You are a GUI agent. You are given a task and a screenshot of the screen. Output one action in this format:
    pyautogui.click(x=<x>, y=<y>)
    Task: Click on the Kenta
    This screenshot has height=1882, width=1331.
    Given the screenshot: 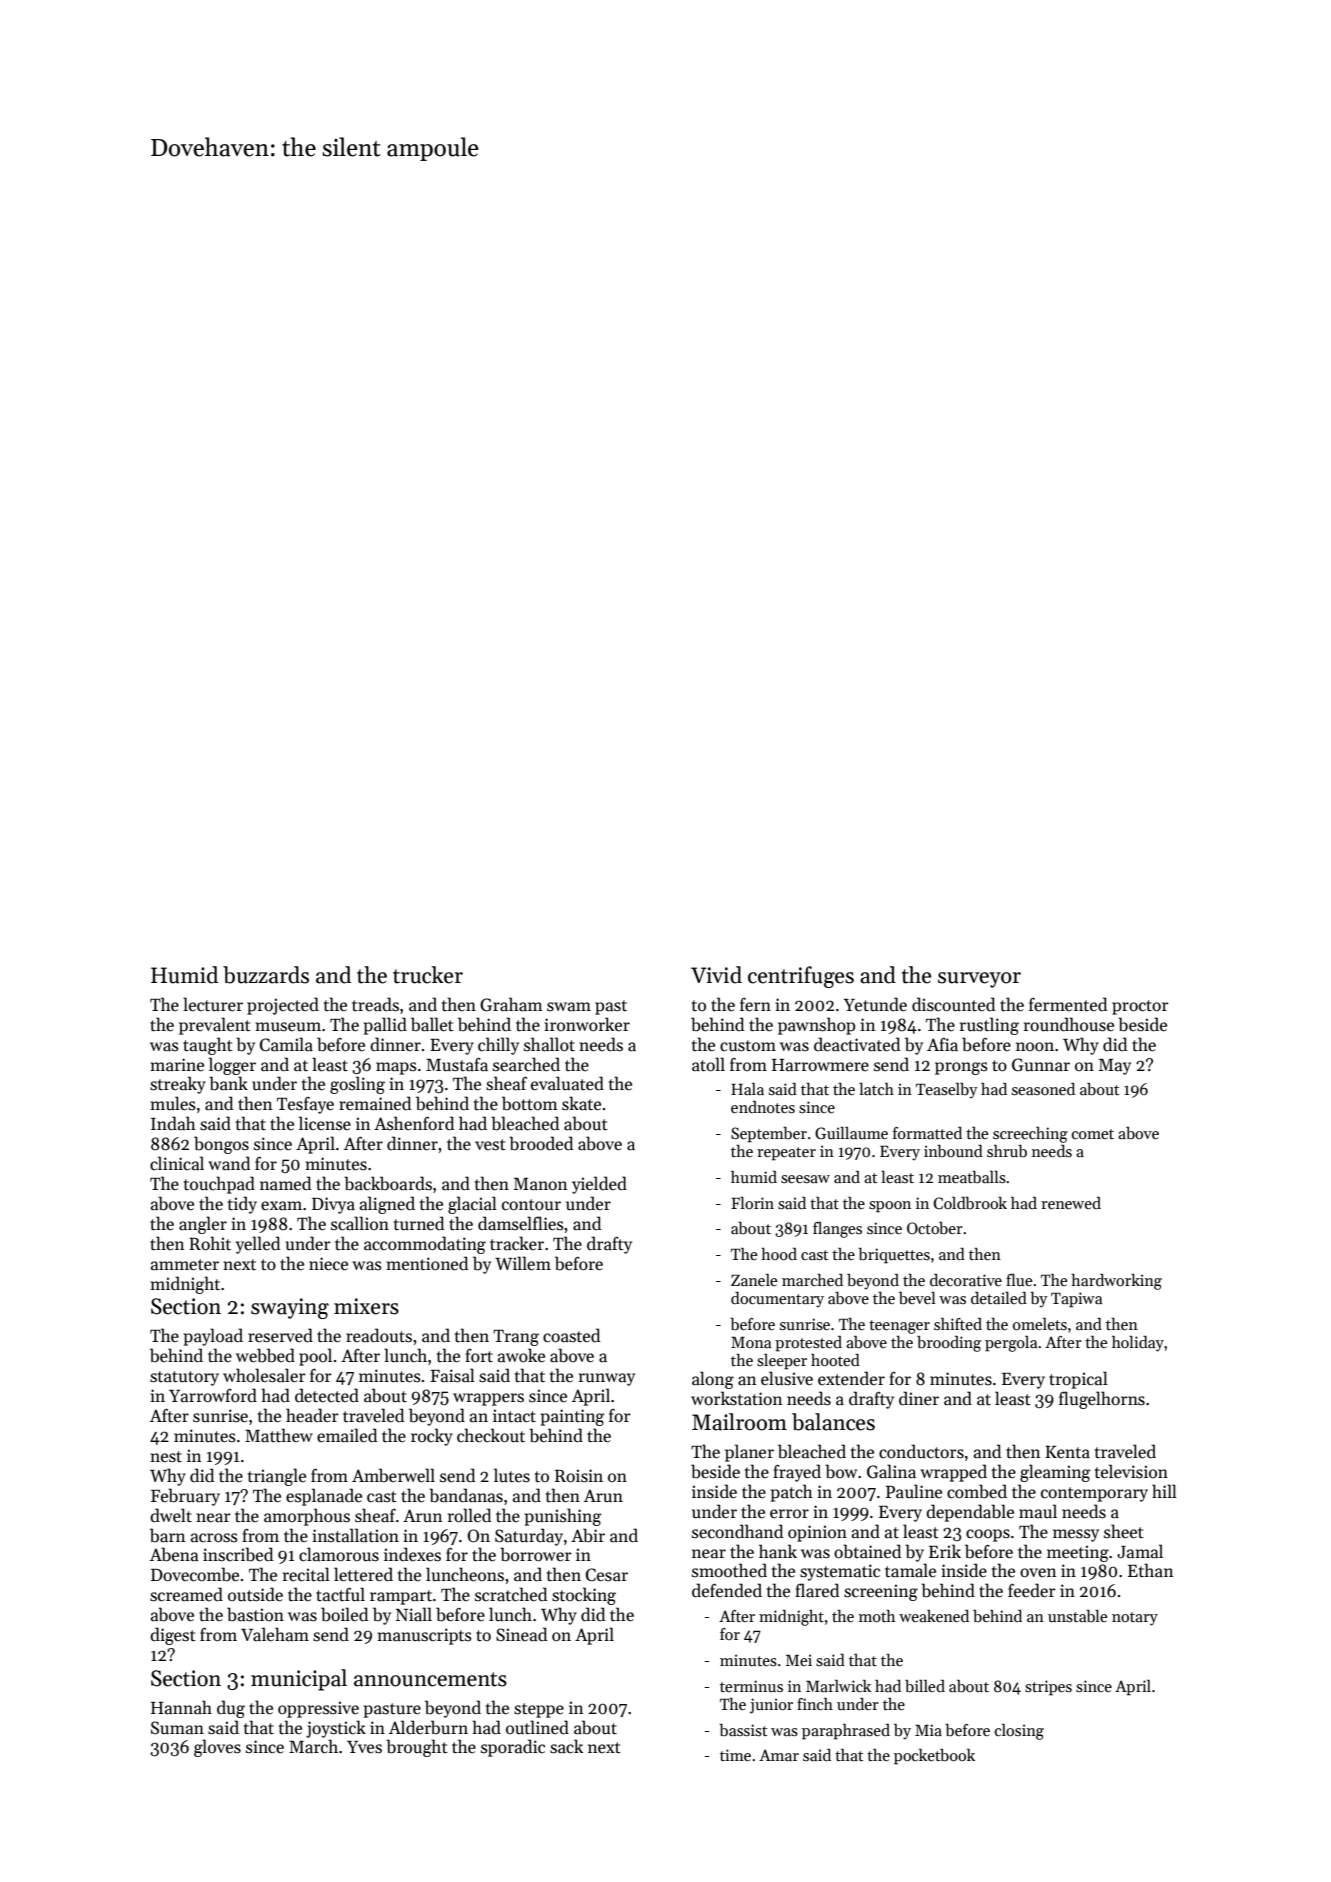 What is the action you would take?
    pyautogui.click(x=1067, y=1452)
